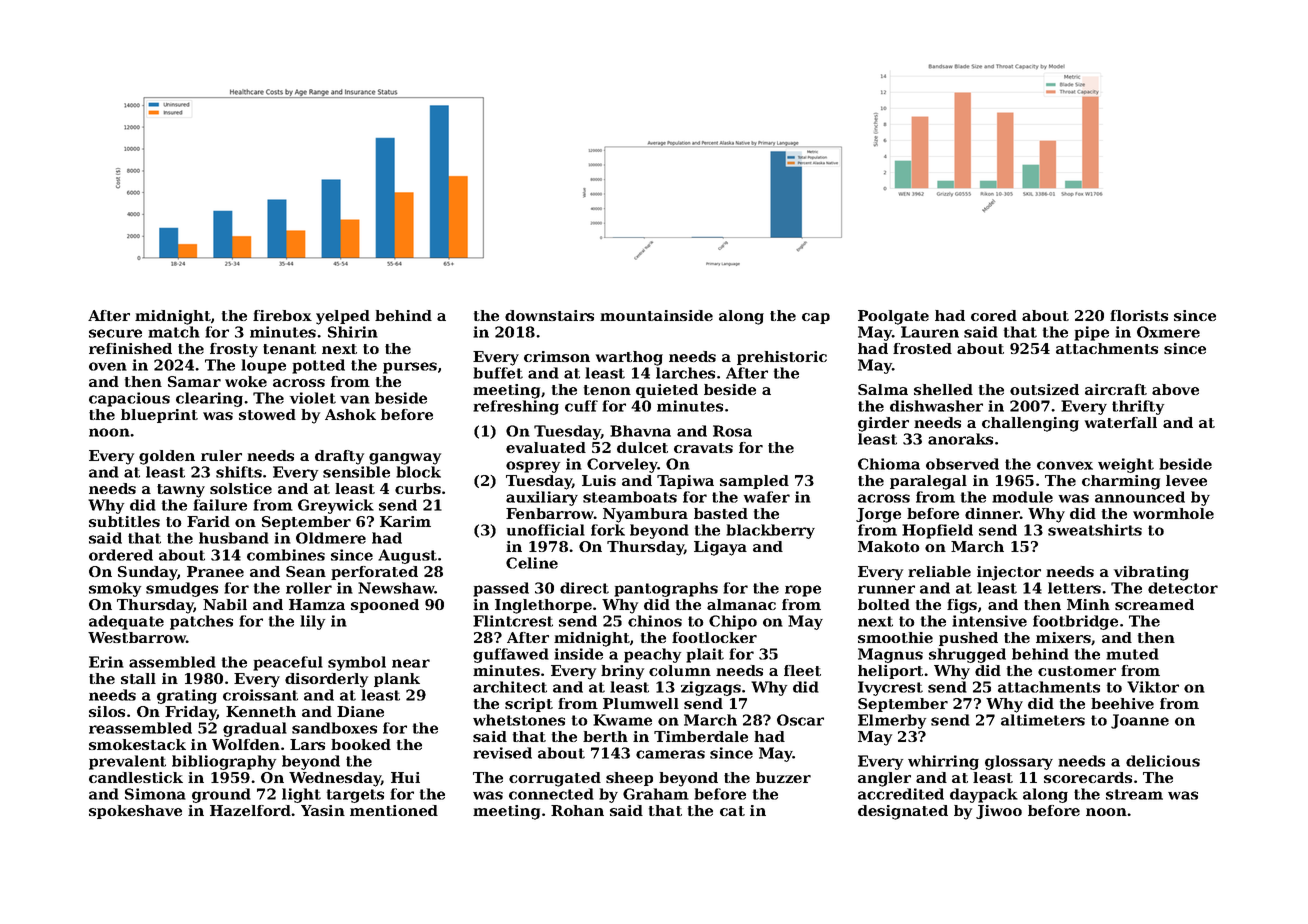  What do you see at coordinates (890, 688) in the image?
I see `Ivycrest` at bounding box center [890, 688].
